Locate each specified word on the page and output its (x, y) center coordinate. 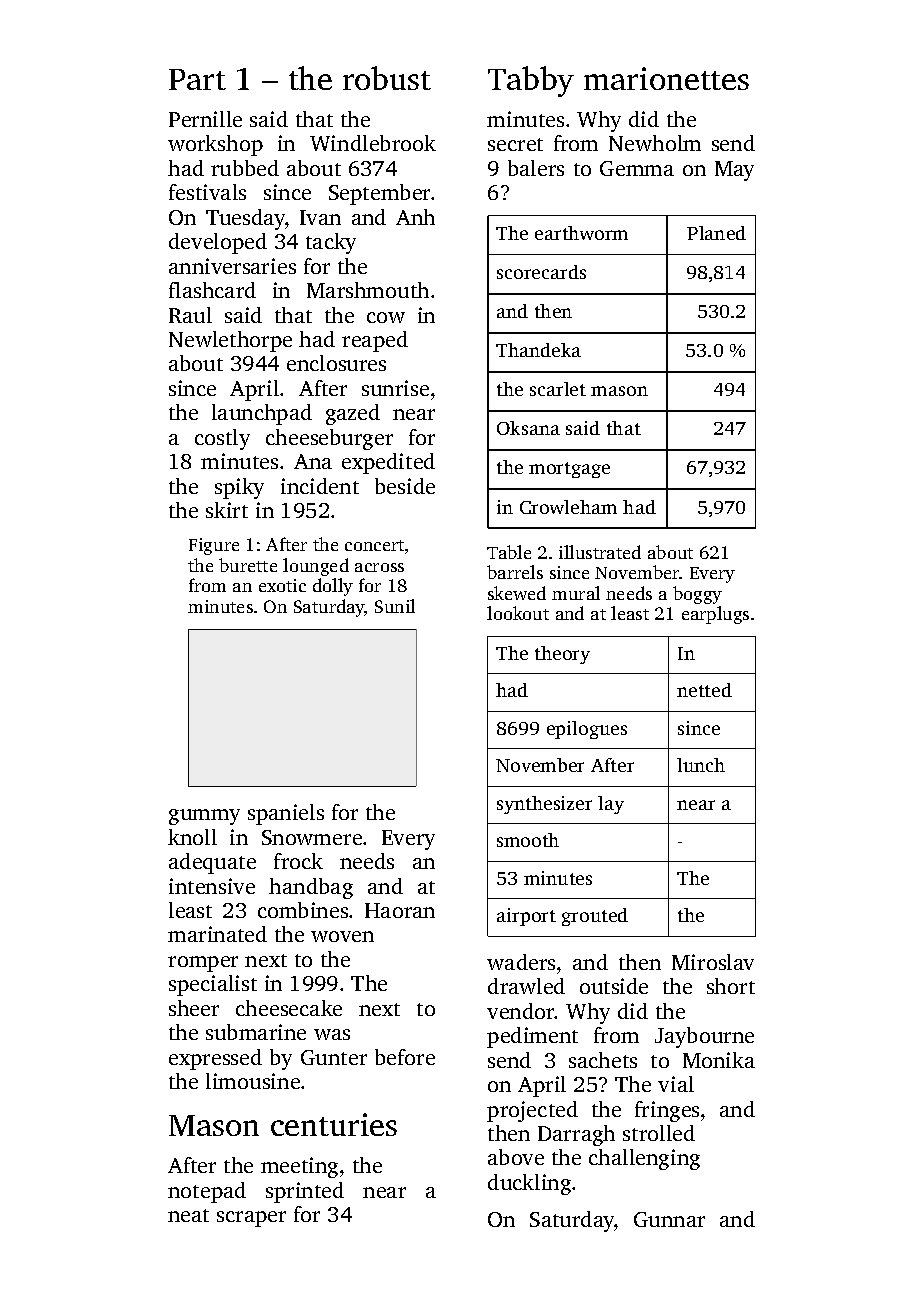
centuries (334, 1124)
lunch (701, 765)
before (405, 1057)
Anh (415, 217)
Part (197, 79)
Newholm (655, 143)
